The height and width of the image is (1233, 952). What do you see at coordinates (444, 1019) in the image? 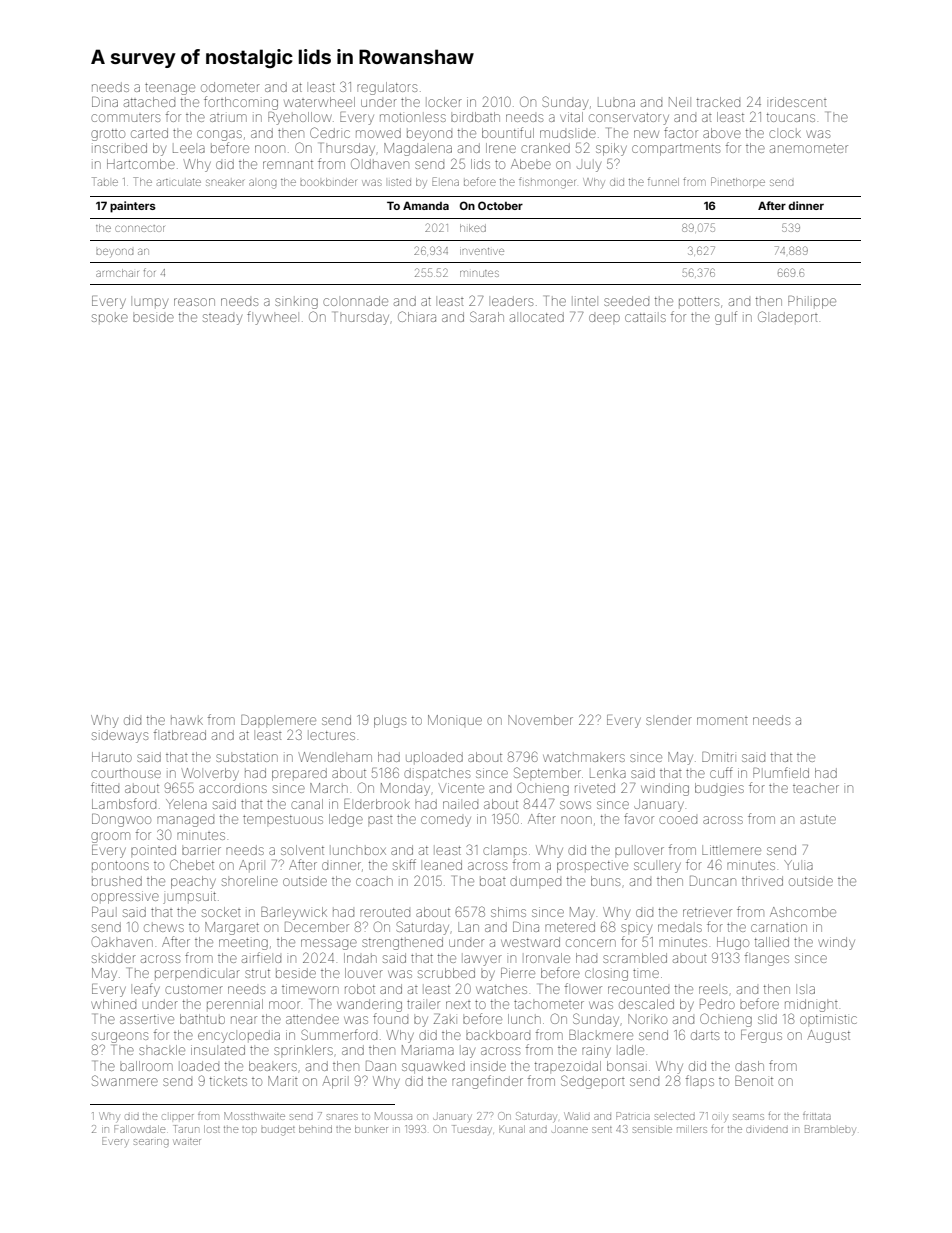
I see `Zaki` at bounding box center [444, 1019].
